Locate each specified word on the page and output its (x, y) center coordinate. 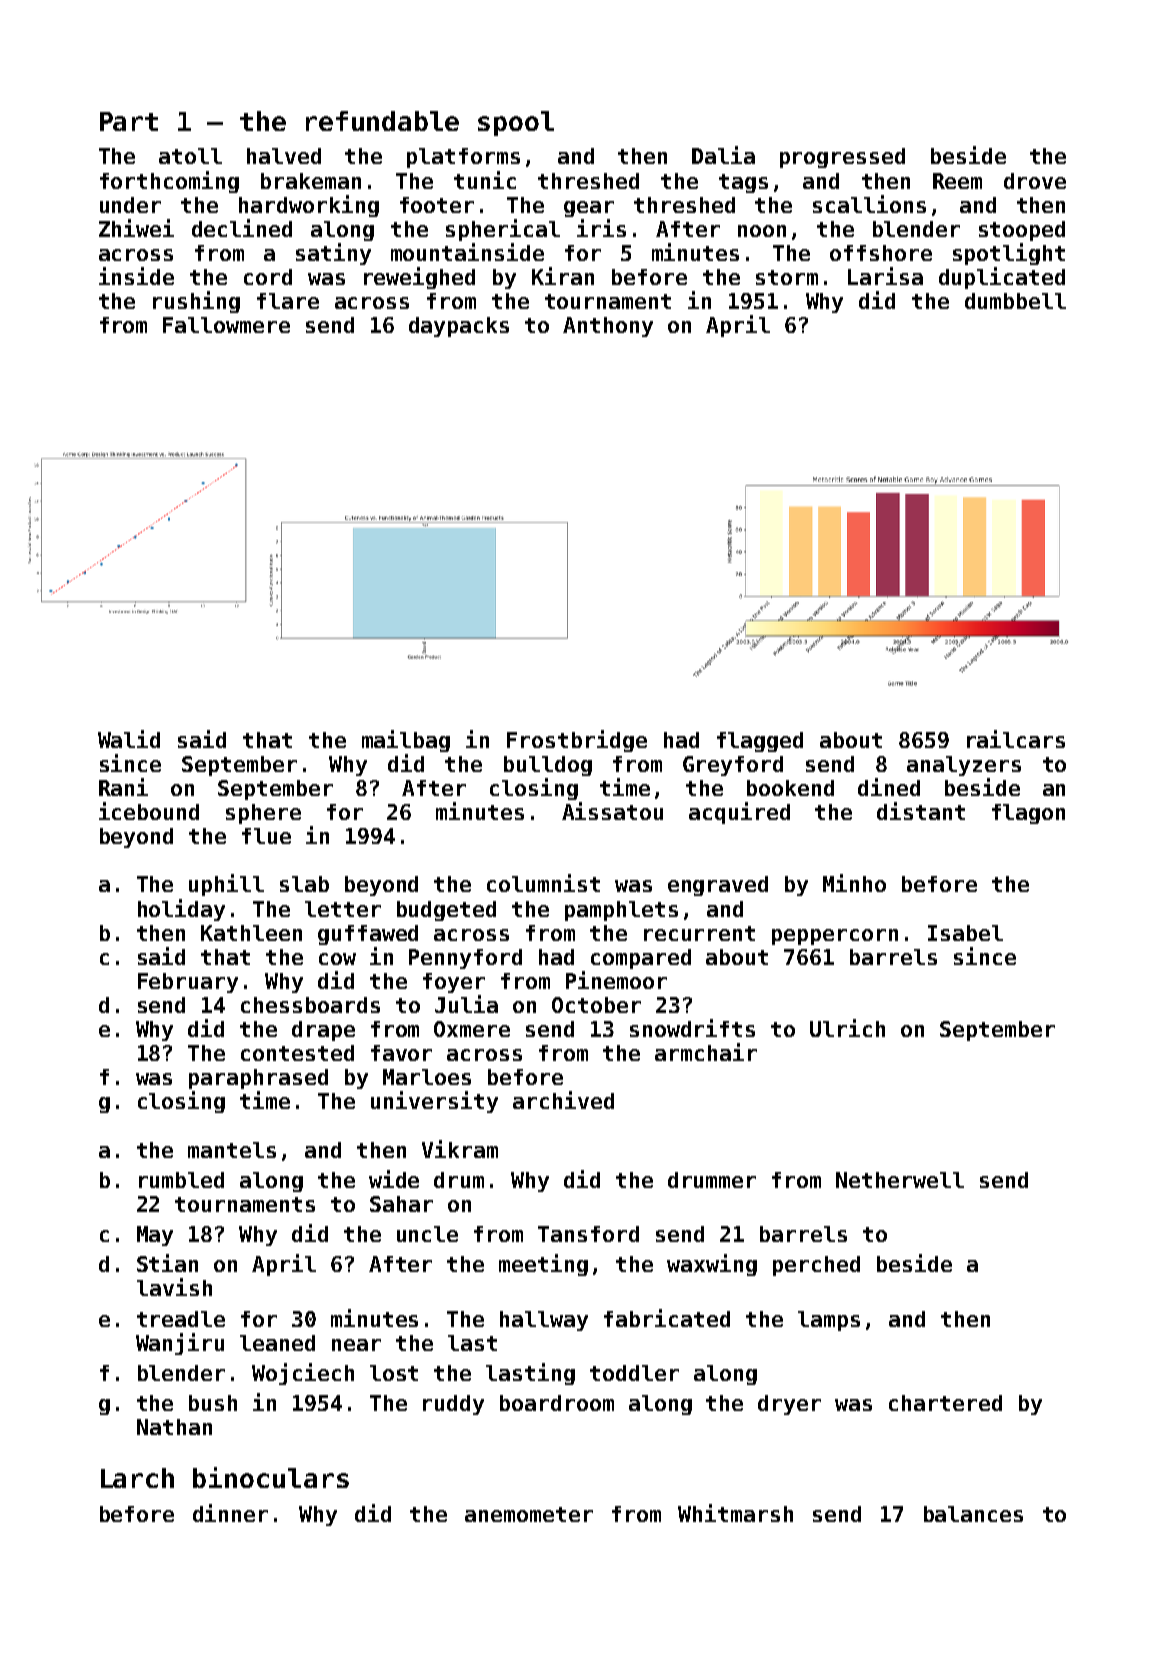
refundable (382, 121)
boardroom (557, 1403)
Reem (957, 181)
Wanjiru (180, 1344)
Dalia (723, 155)
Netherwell (900, 1180)
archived (563, 1100)
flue (266, 836)
